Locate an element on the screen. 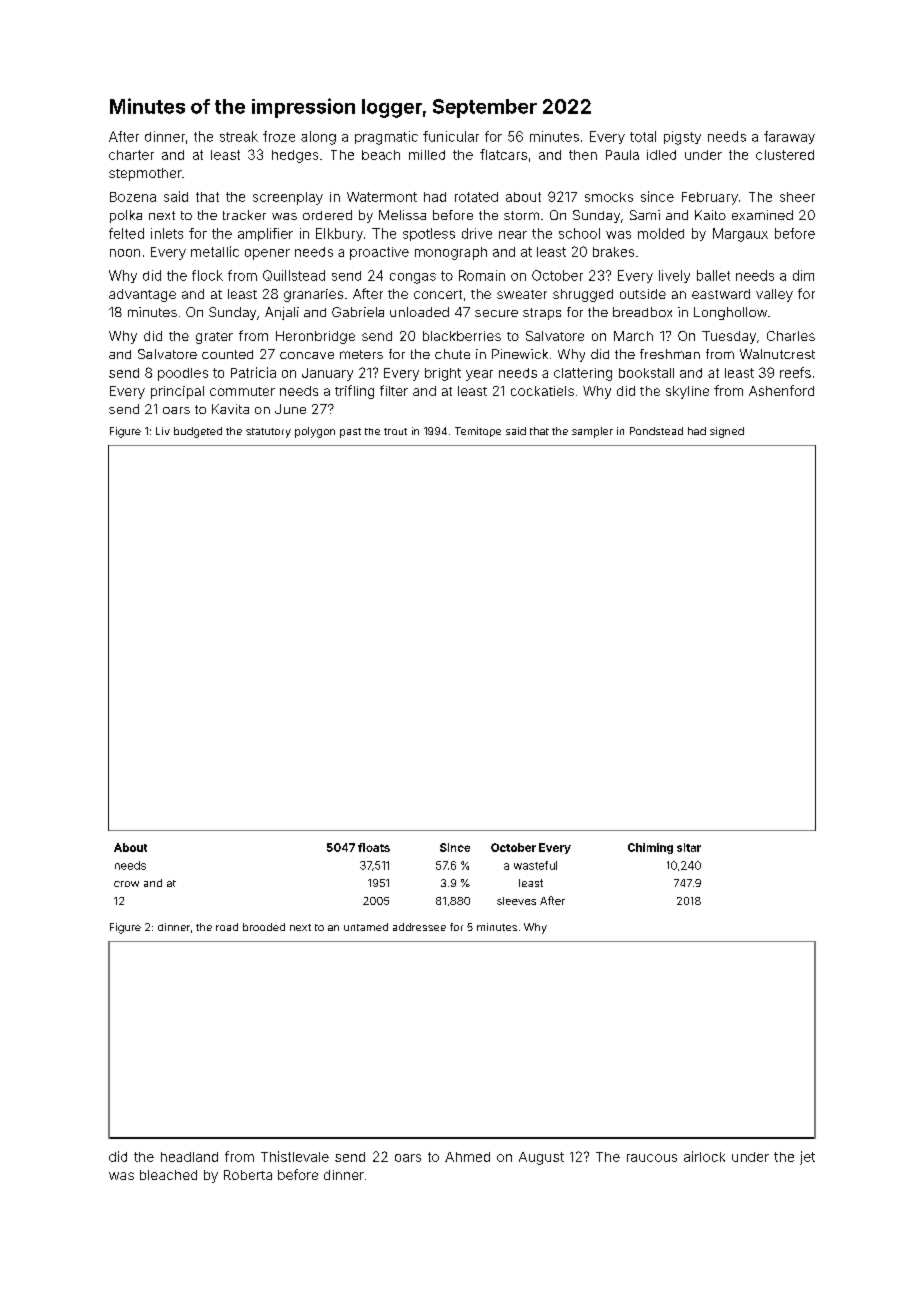 The image size is (924, 1308). floats is located at coordinates (374, 847).
